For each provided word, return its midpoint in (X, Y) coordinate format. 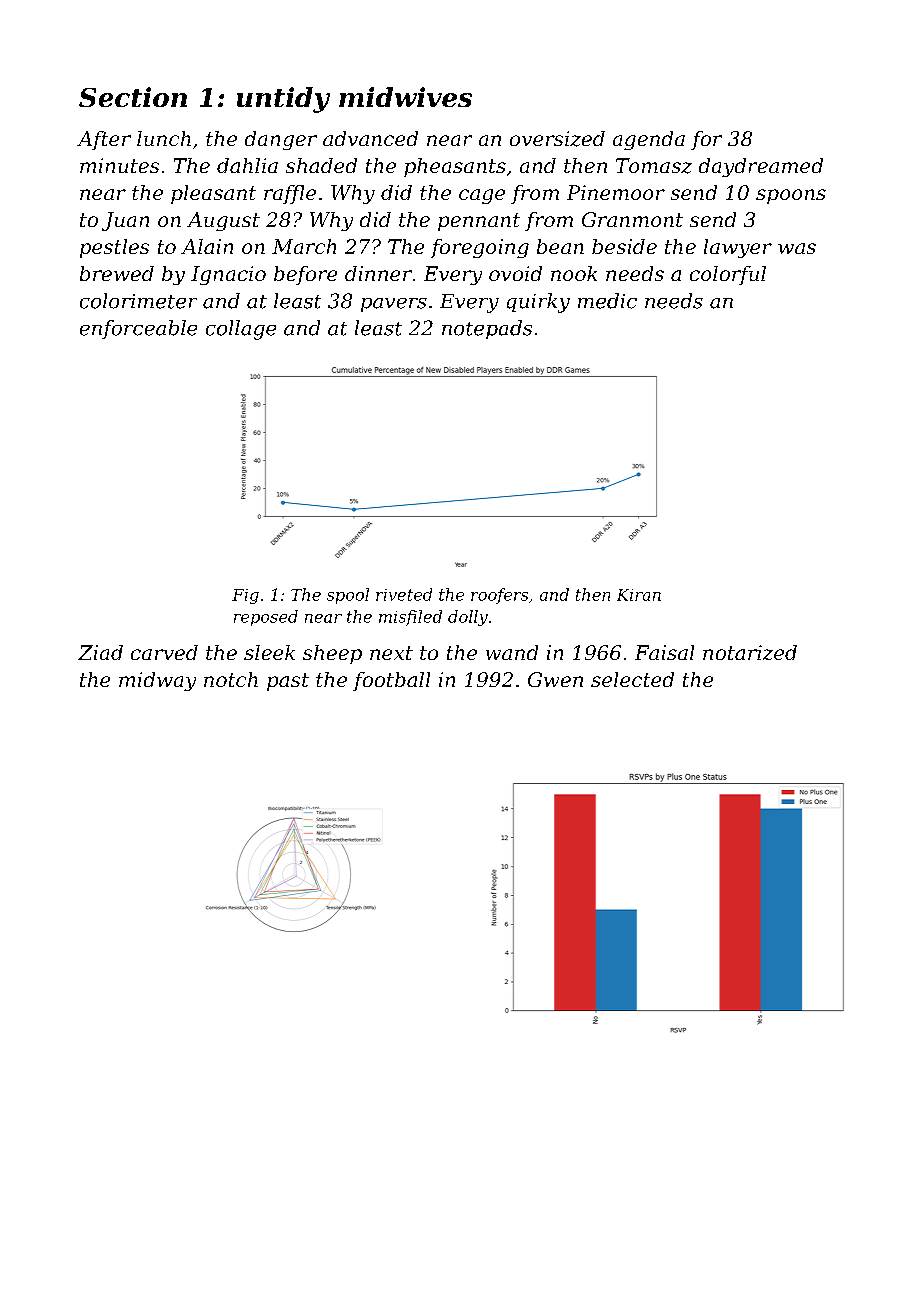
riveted (404, 594)
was (797, 248)
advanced (370, 138)
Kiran (639, 595)
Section (133, 97)
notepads (487, 329)
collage (241, 330)
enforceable (138, 329)
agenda (649, 140)
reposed (266, 618)
